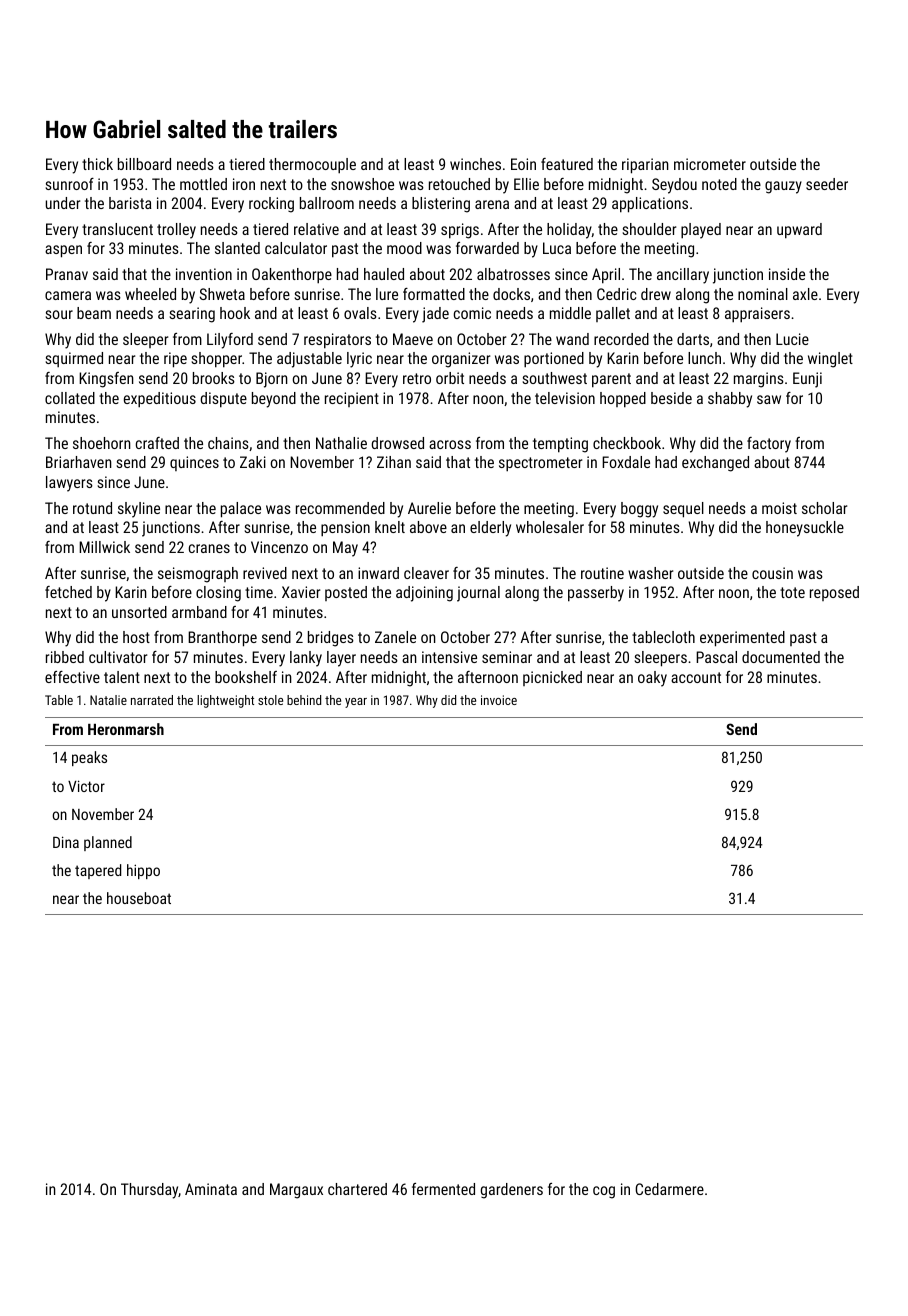 The image size is (908, 1316). What do you see at coordinates (144, 164) in the page?
I see `billboard` at bounding box center [144, 164].
